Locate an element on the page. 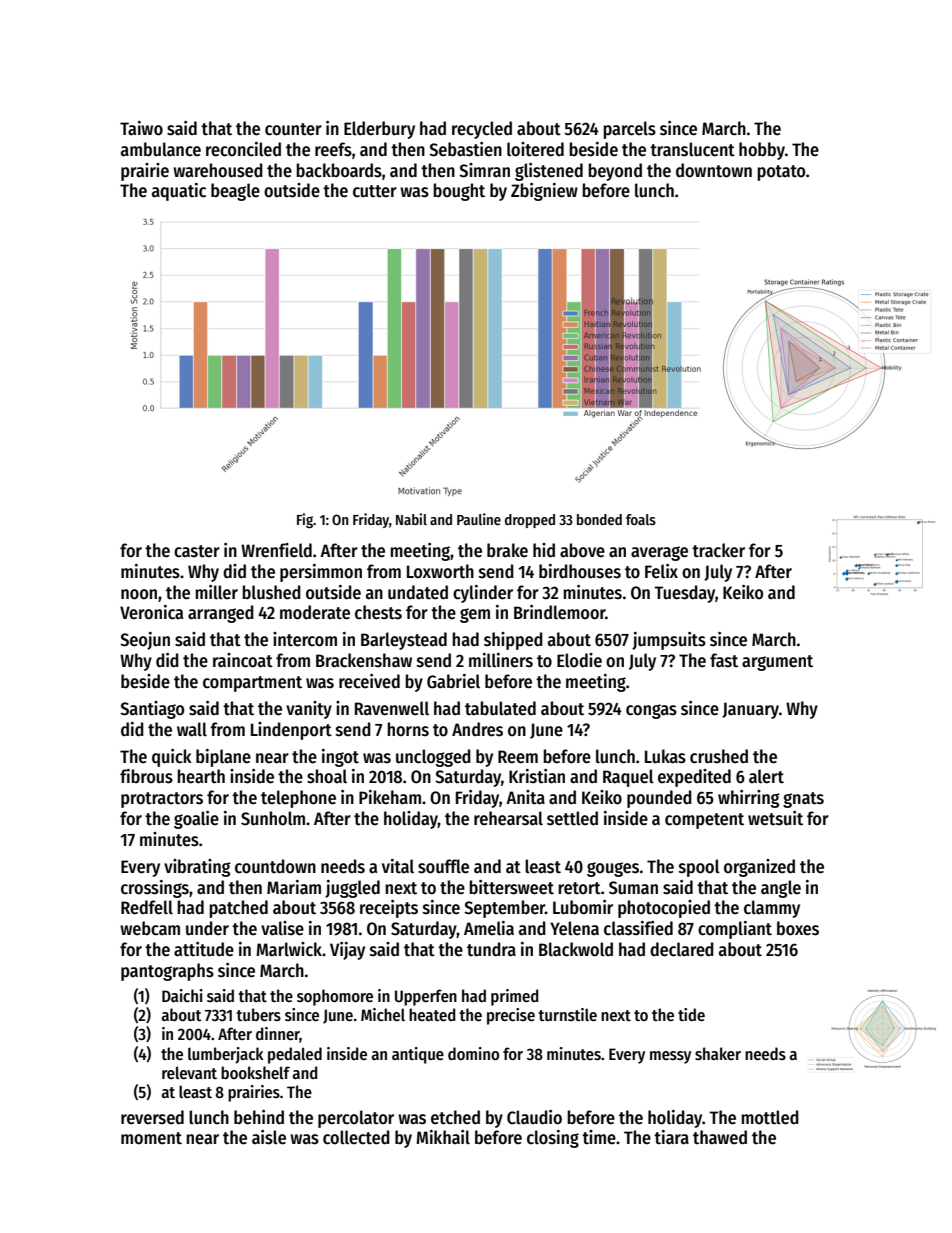 This image has width=952, height=1233. parcels is located at coordinates (629, 130).
